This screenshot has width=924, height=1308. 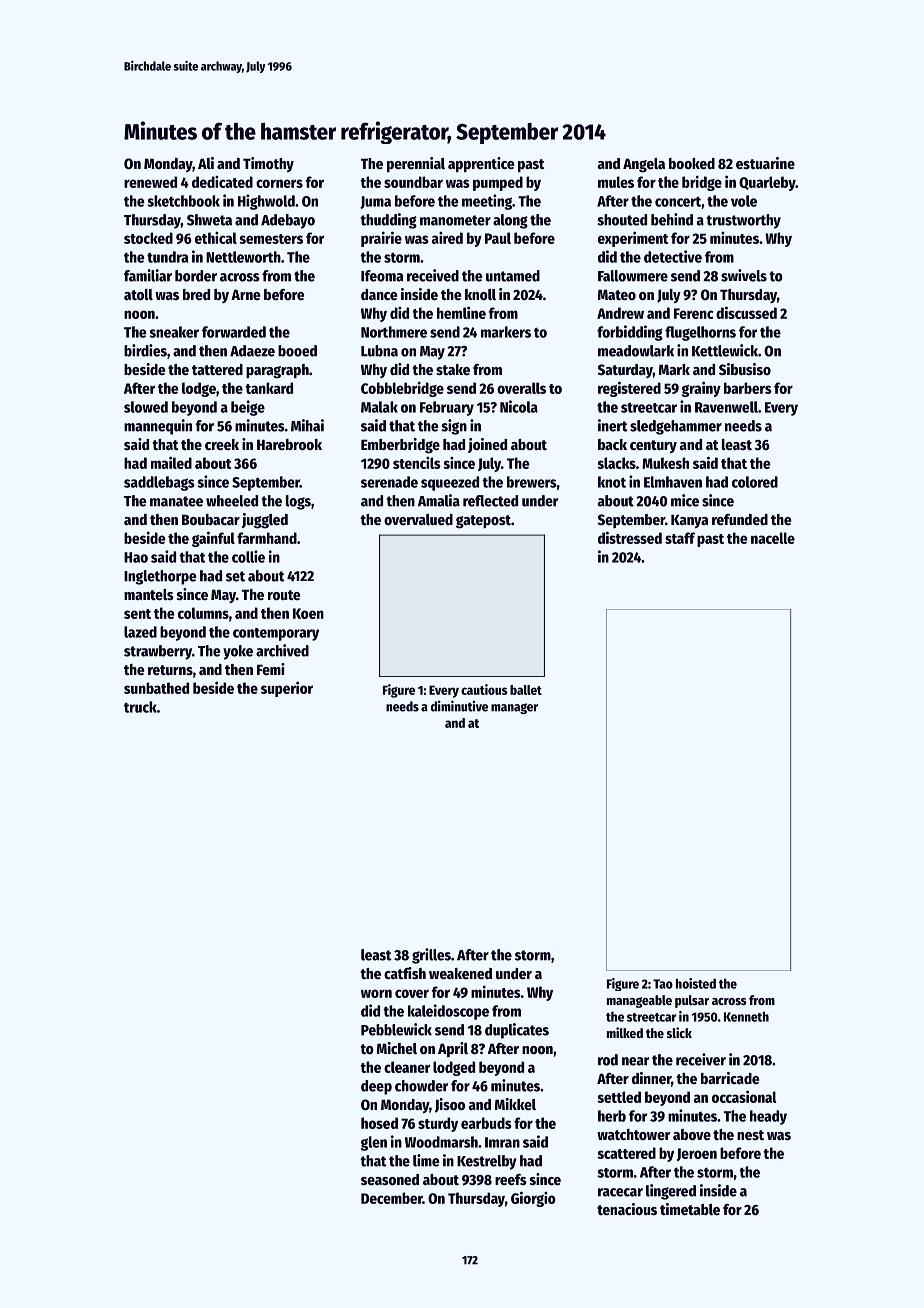 I want to click on lazed, so click(x=140, y=632).
